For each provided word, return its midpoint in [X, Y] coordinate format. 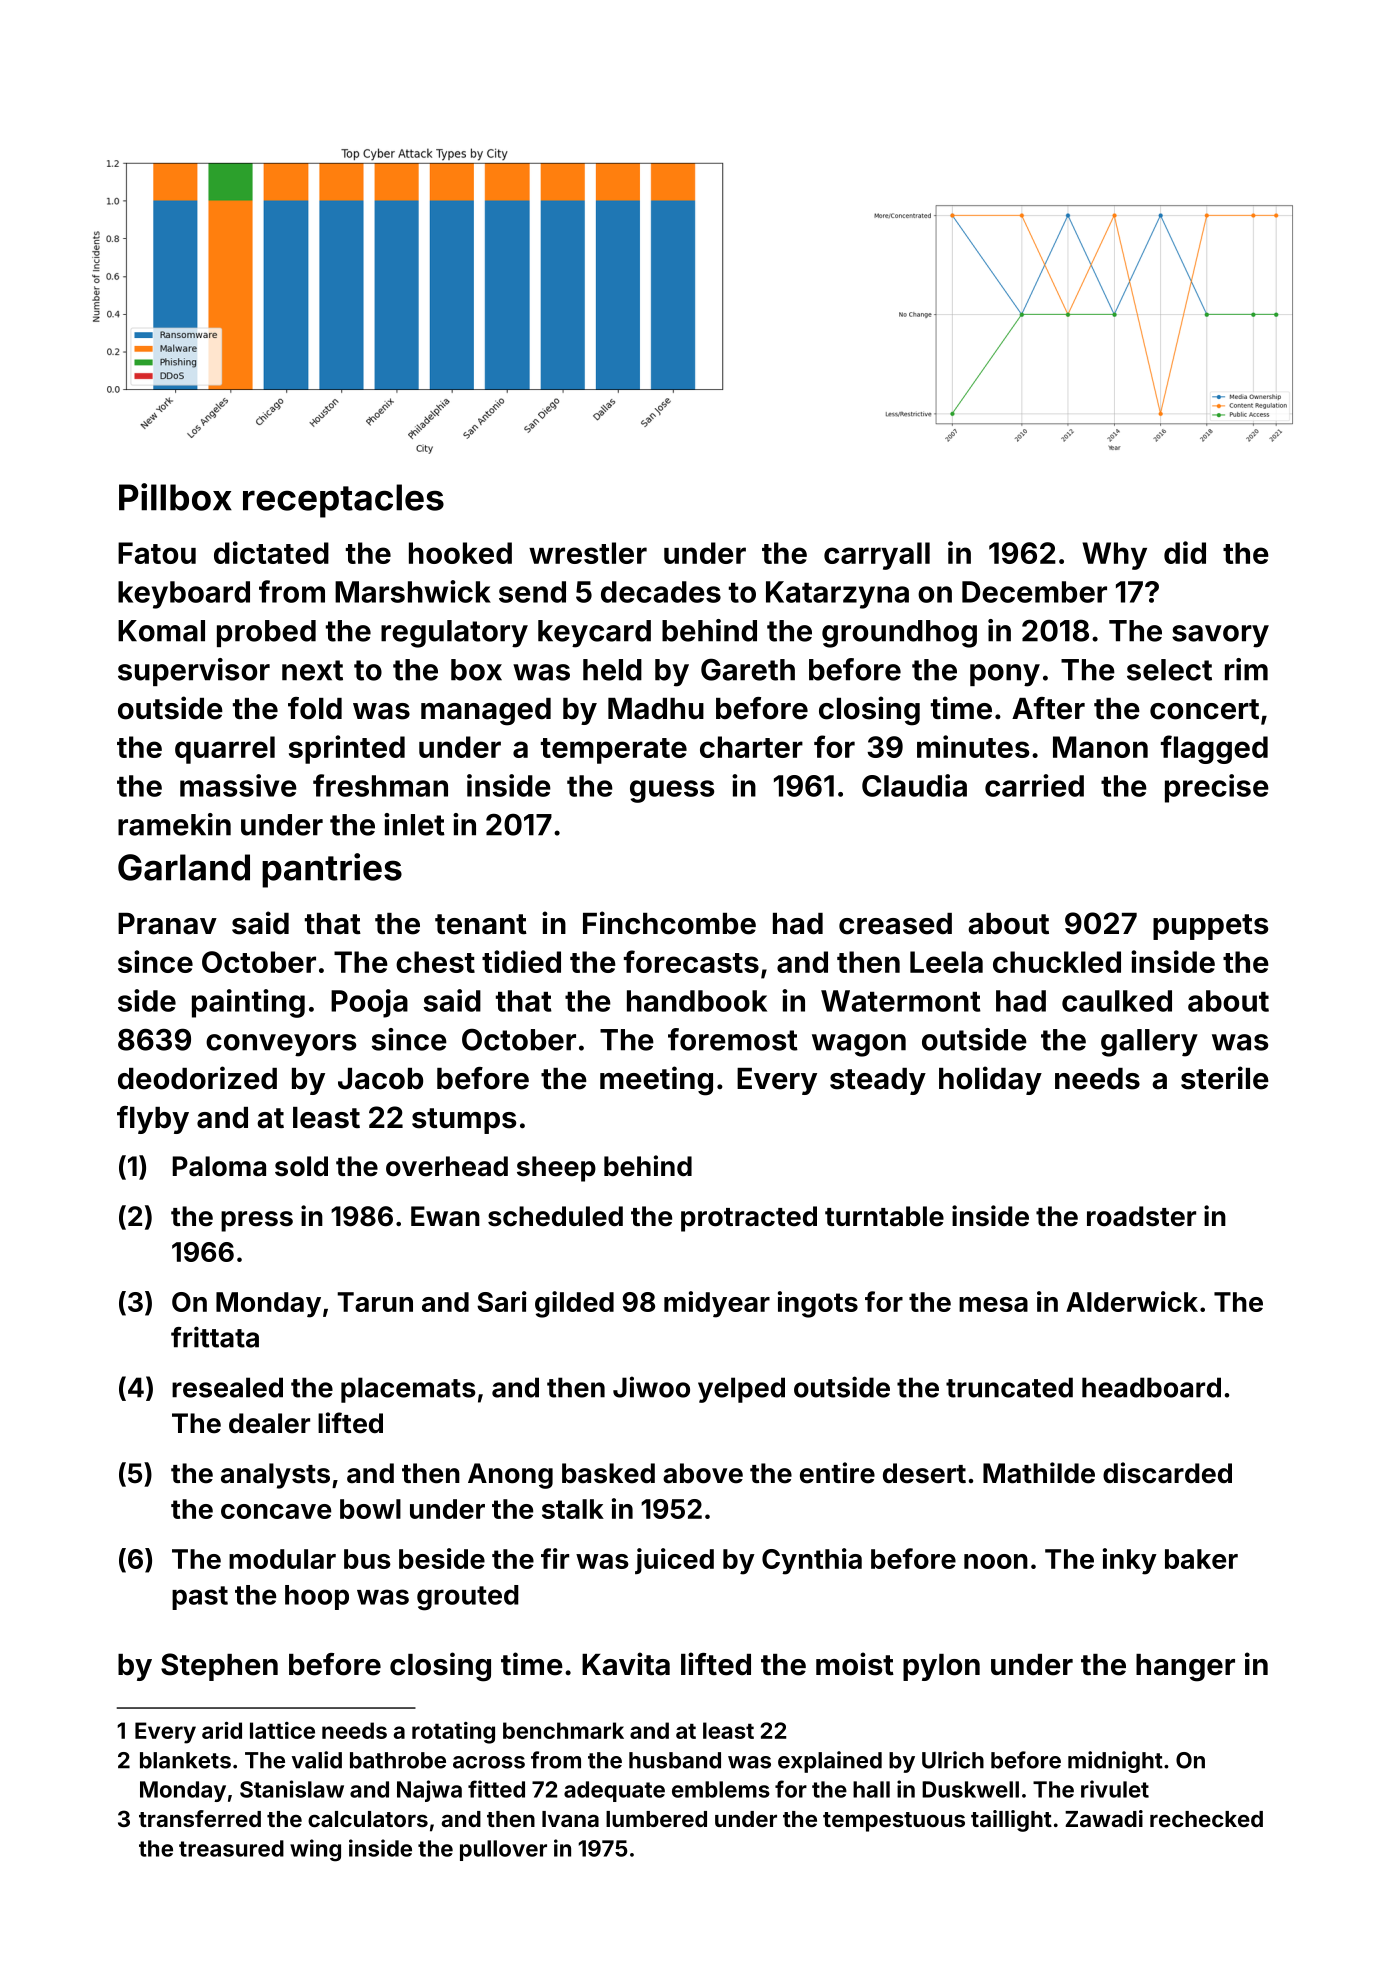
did [1185, 552]
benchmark [563, 1730]
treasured [231, 1848]
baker [1201, 1559]
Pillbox [175, 497]
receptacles [343, 501]
